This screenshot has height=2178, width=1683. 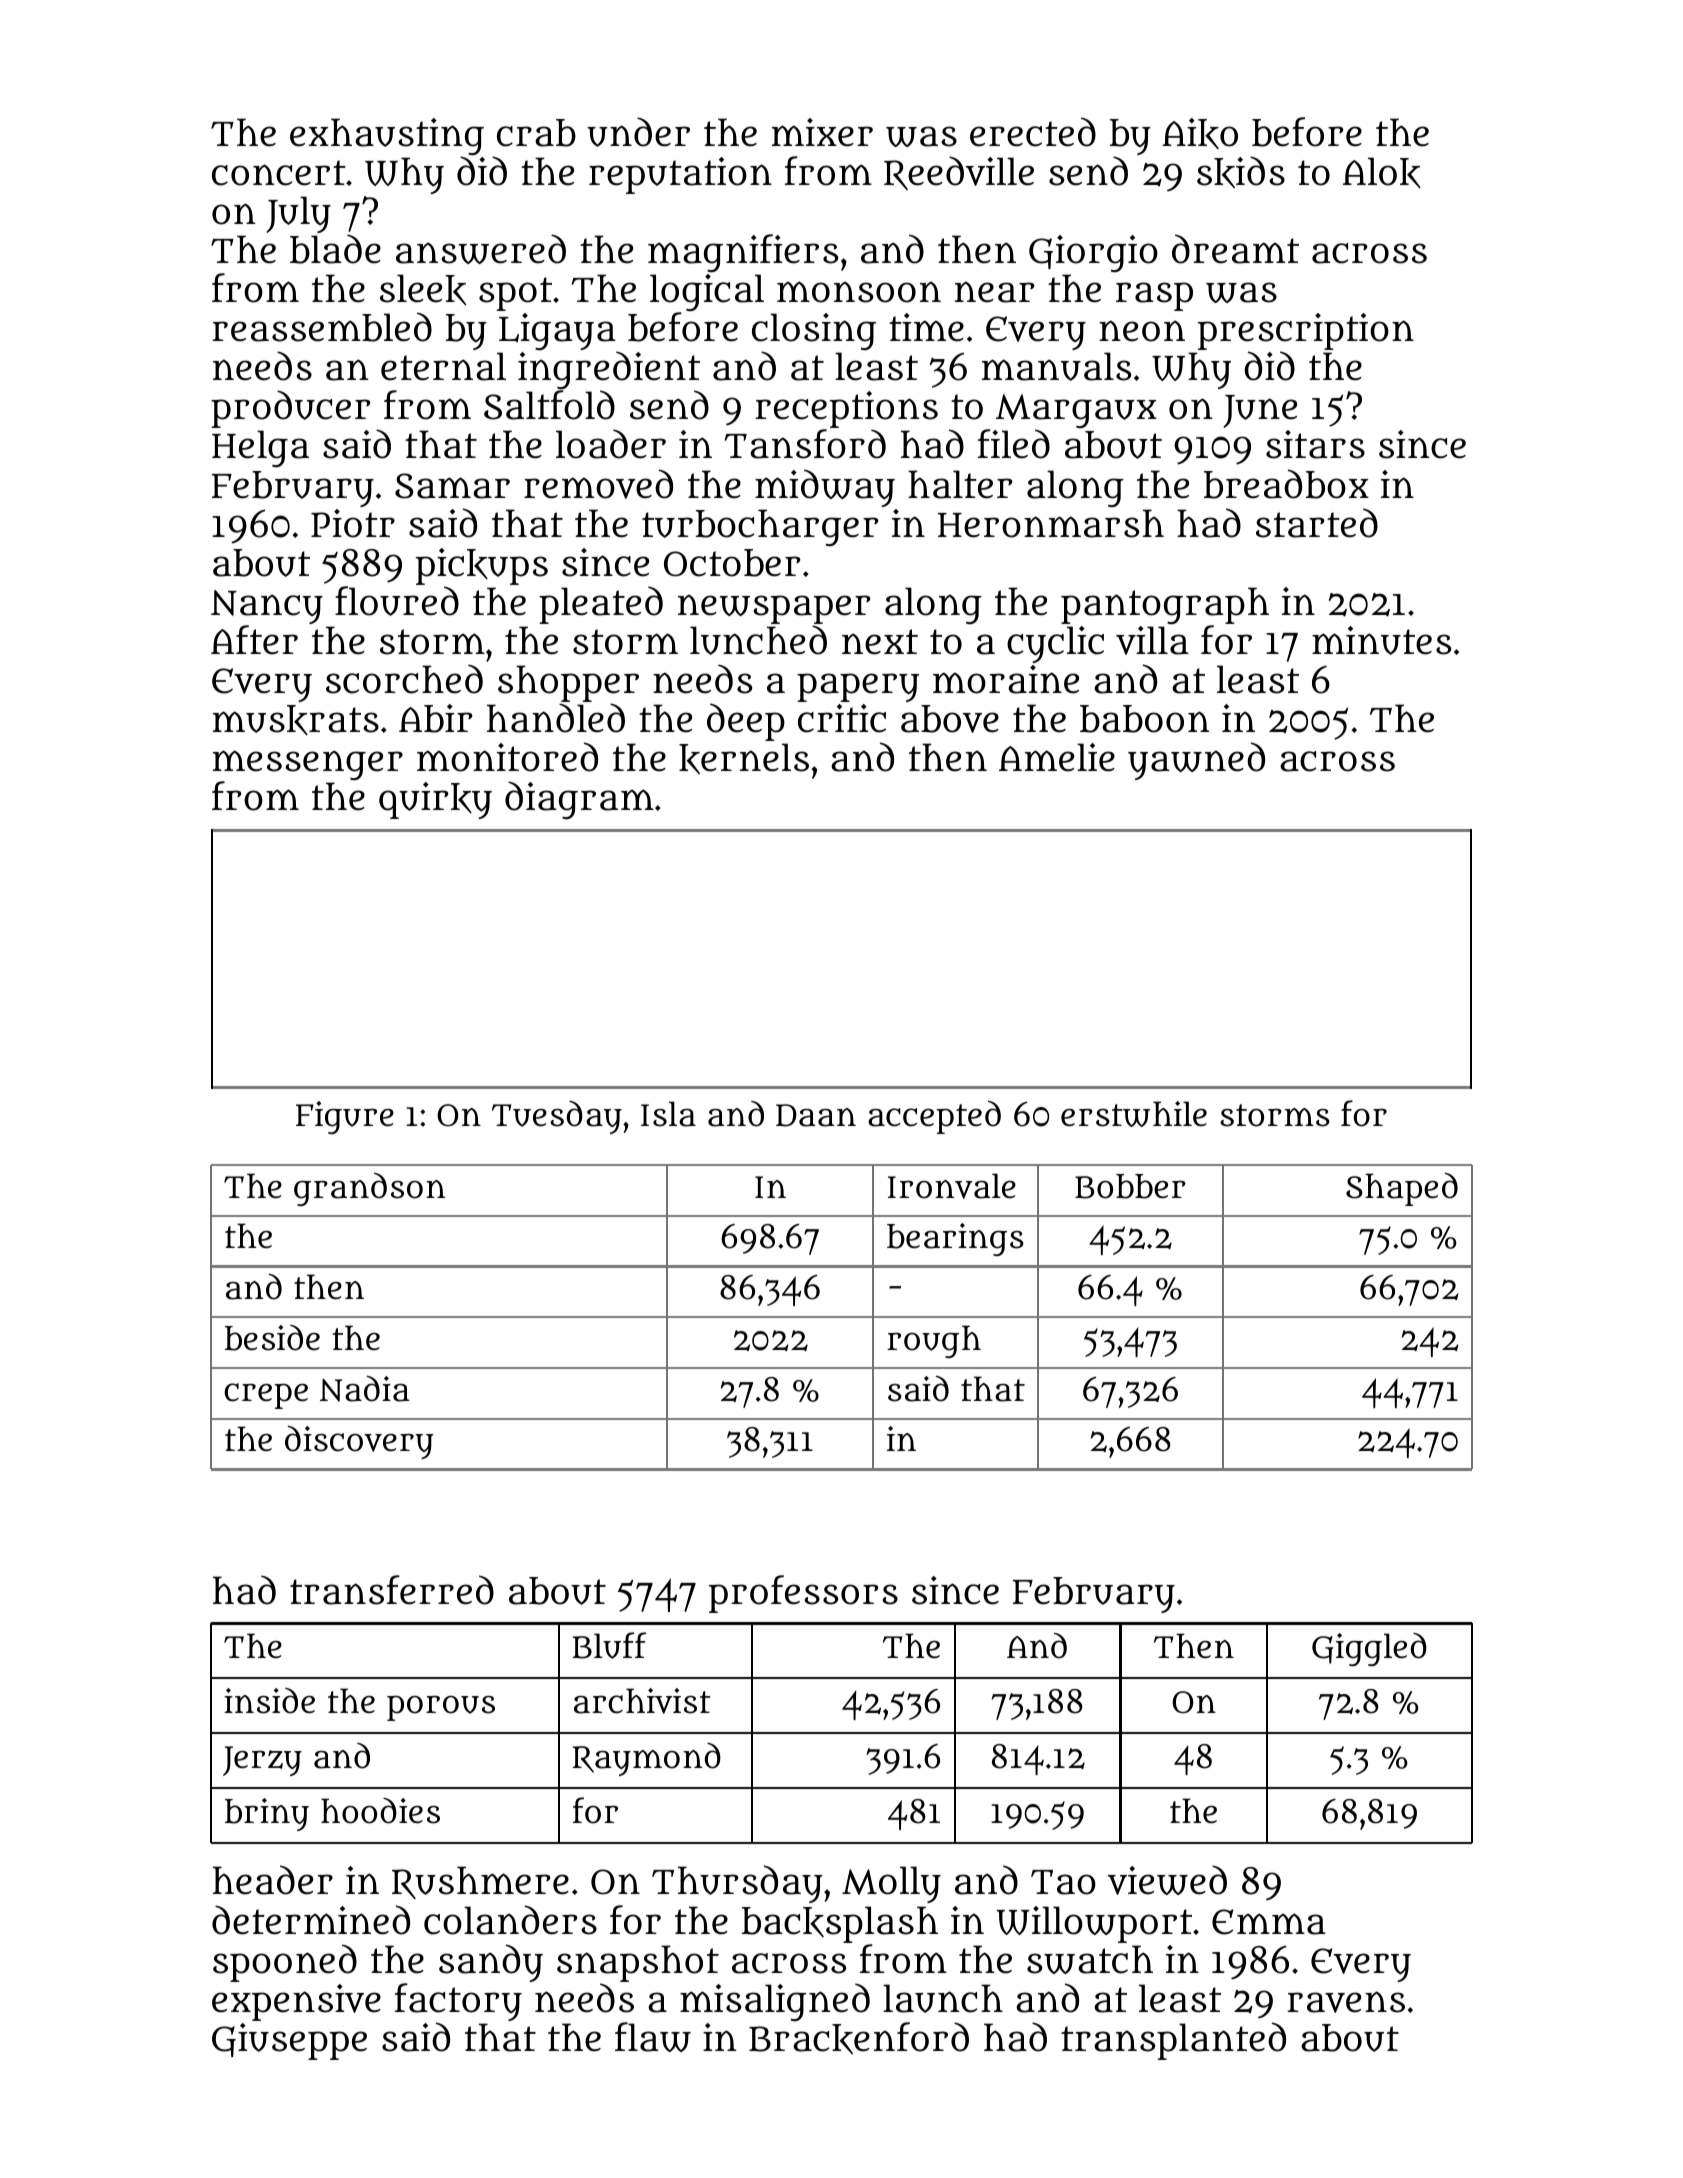 I want to click on minutes, so click(x=1381, y=640).
